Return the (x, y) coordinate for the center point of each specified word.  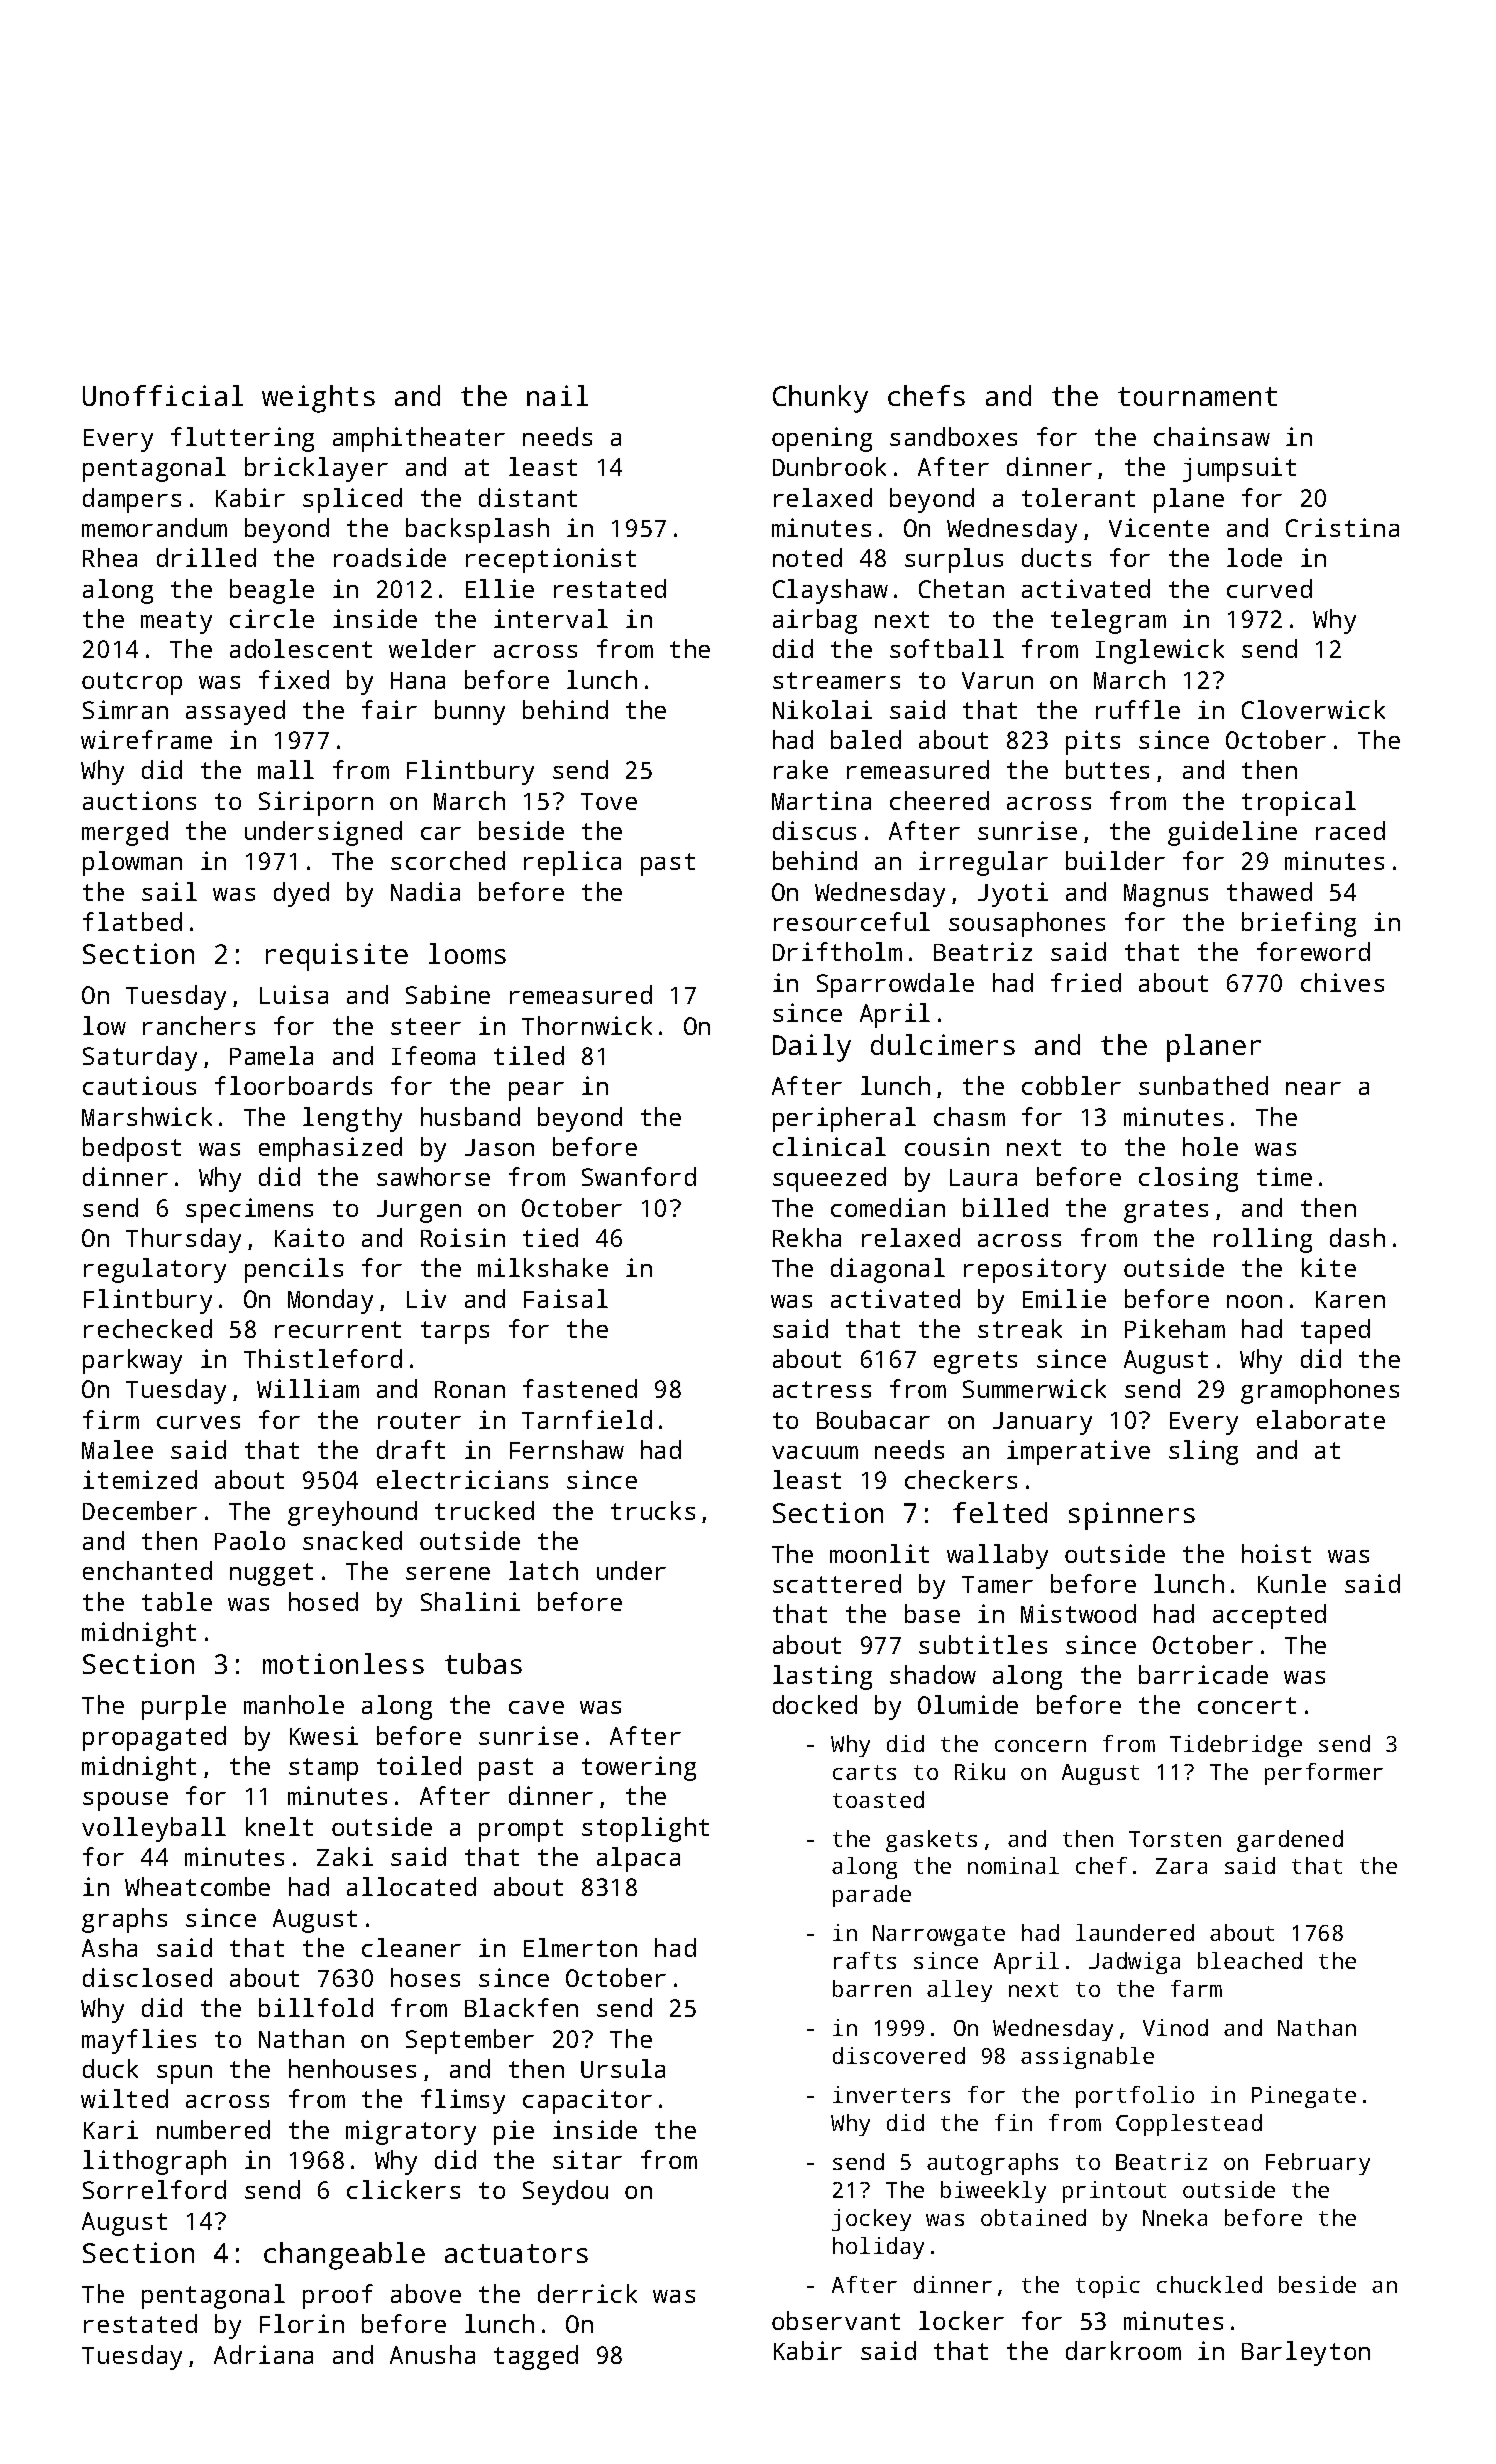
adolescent (301, 648)
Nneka (1175, 2217)
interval (551, 618)
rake (801, 769)
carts (864, 1772)
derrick (587, 2293)
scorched (448, 860)
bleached (1250, 1960)
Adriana (263, 2354)
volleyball (154, 1829)
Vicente (1159, 527)
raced (1350, 830)
